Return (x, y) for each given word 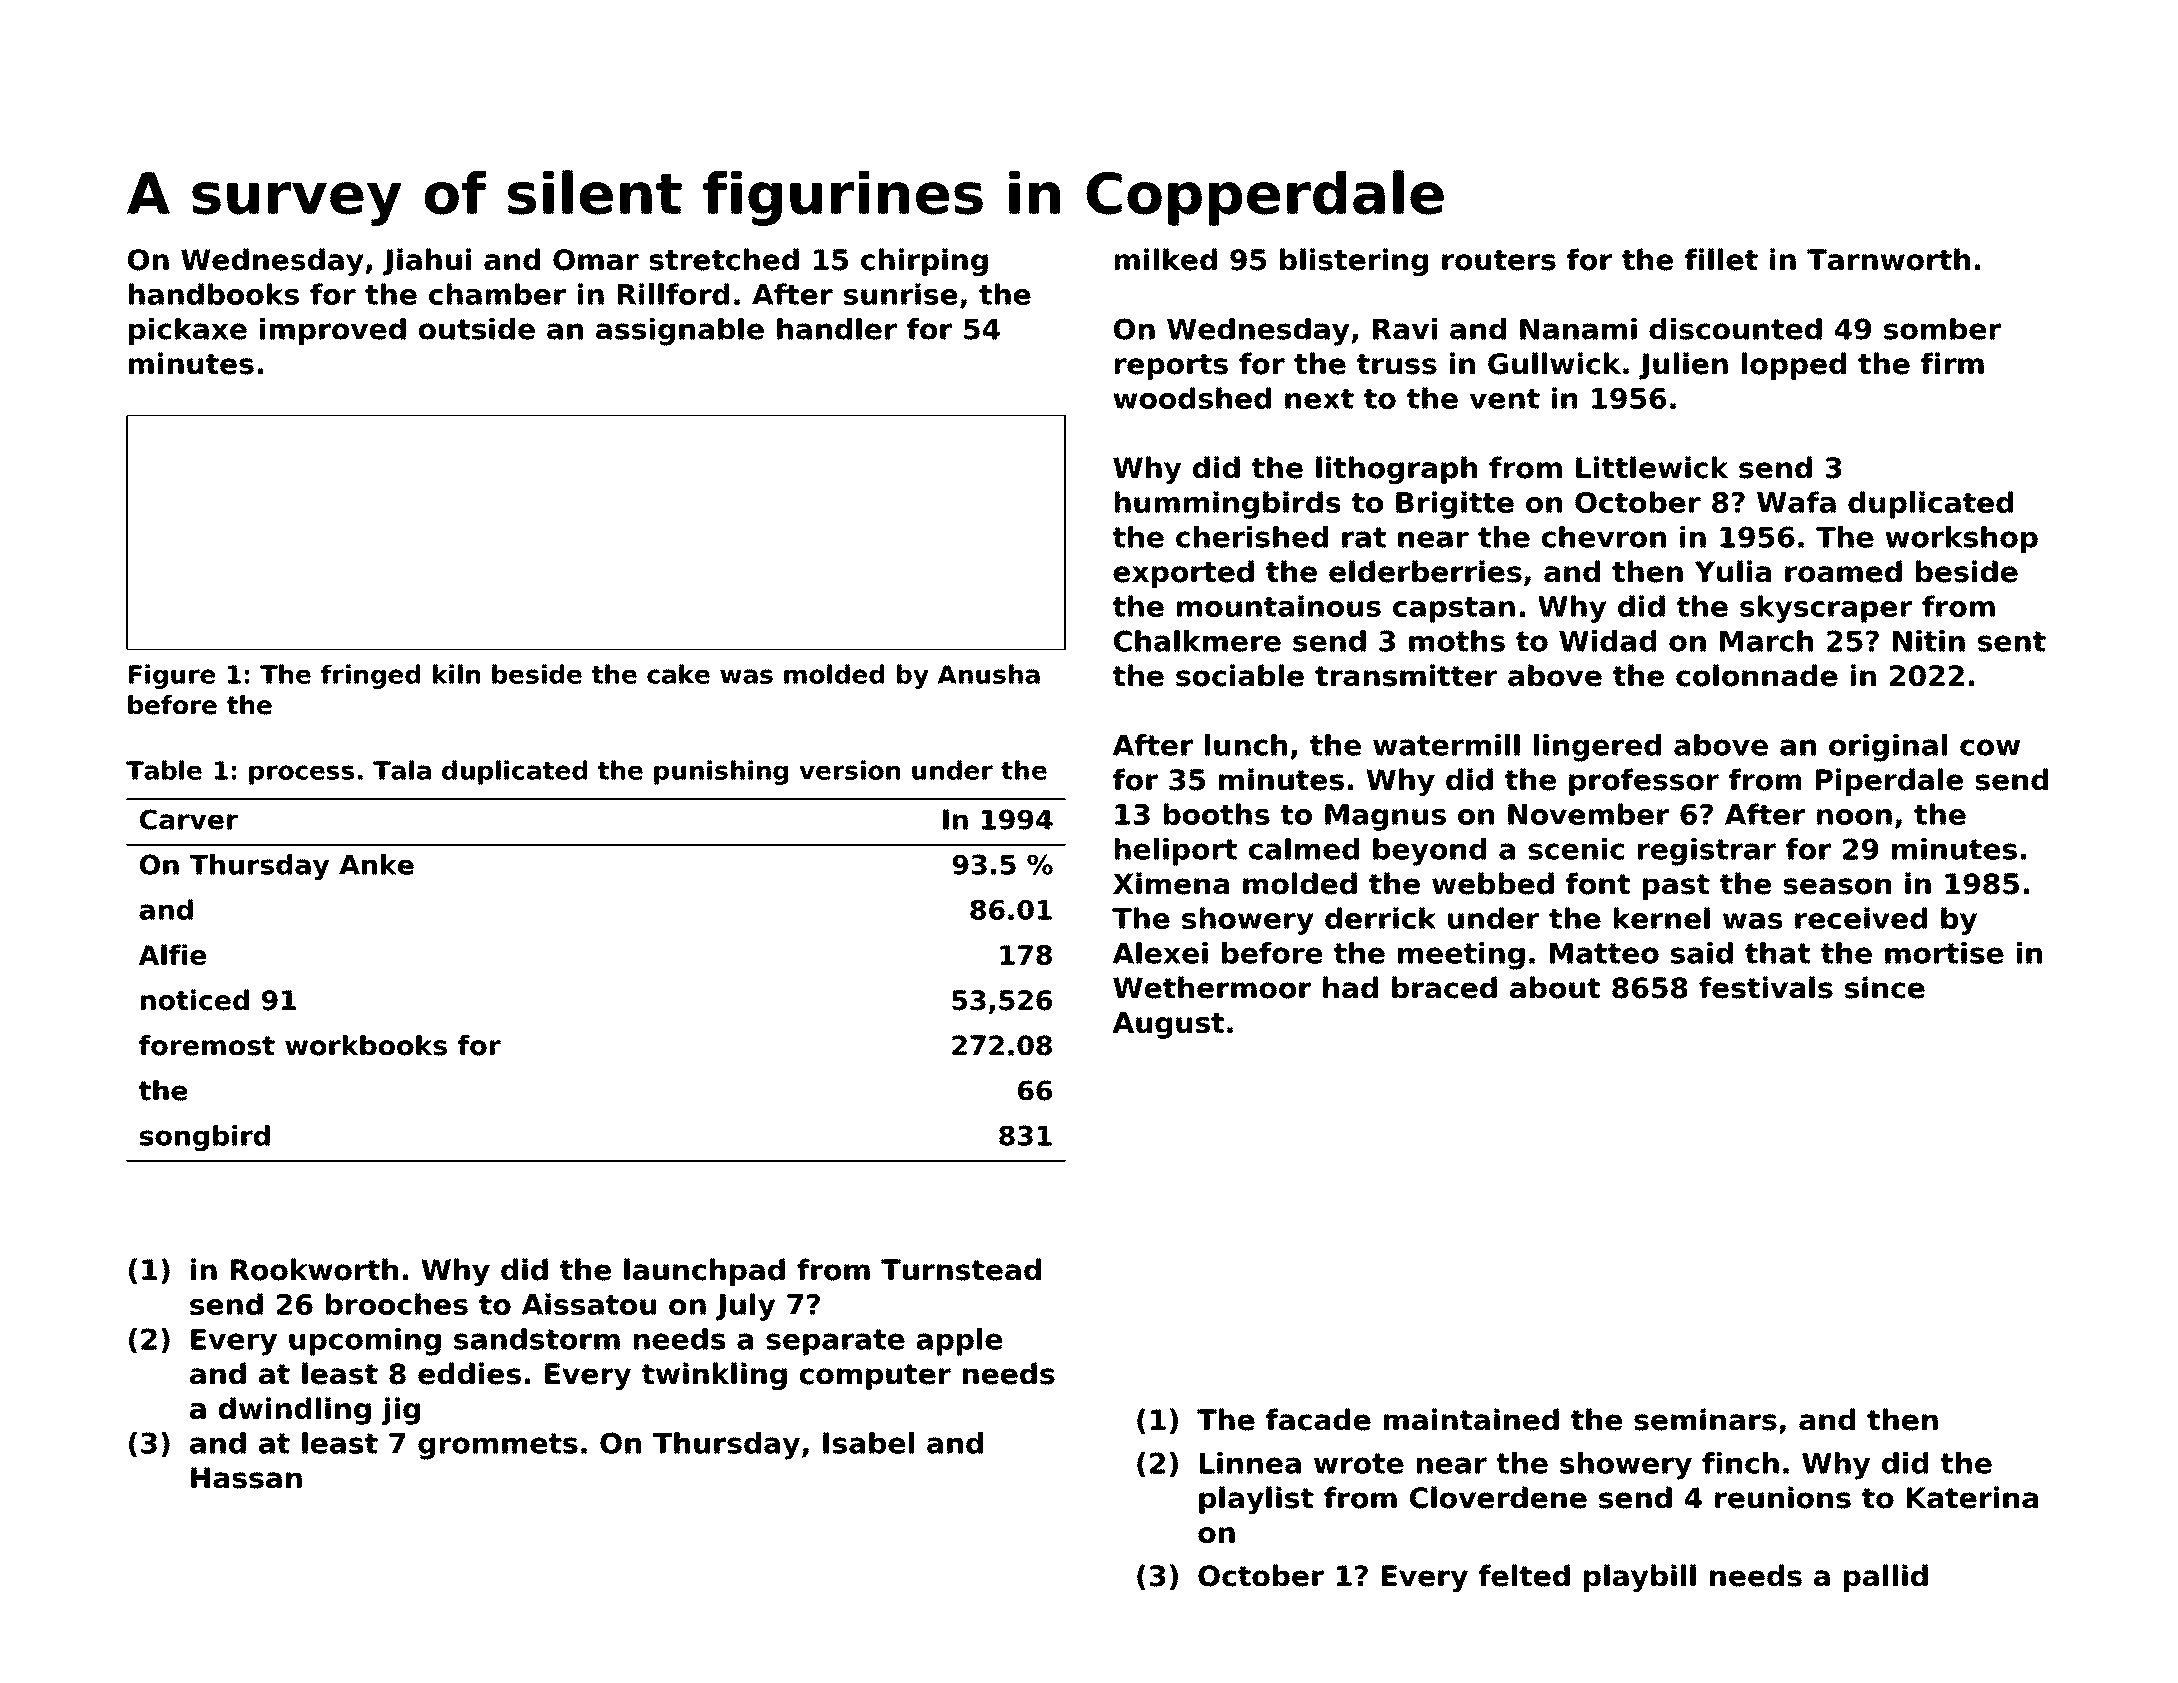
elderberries (1425, 571)
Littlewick (1652, 467)
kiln (456, 674)
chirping (924, 262)
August (1168, 1025)
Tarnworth (1888, 259)
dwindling (295, 1411)
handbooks (214, 294)
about (1555, 987)
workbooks (366, 1045)
